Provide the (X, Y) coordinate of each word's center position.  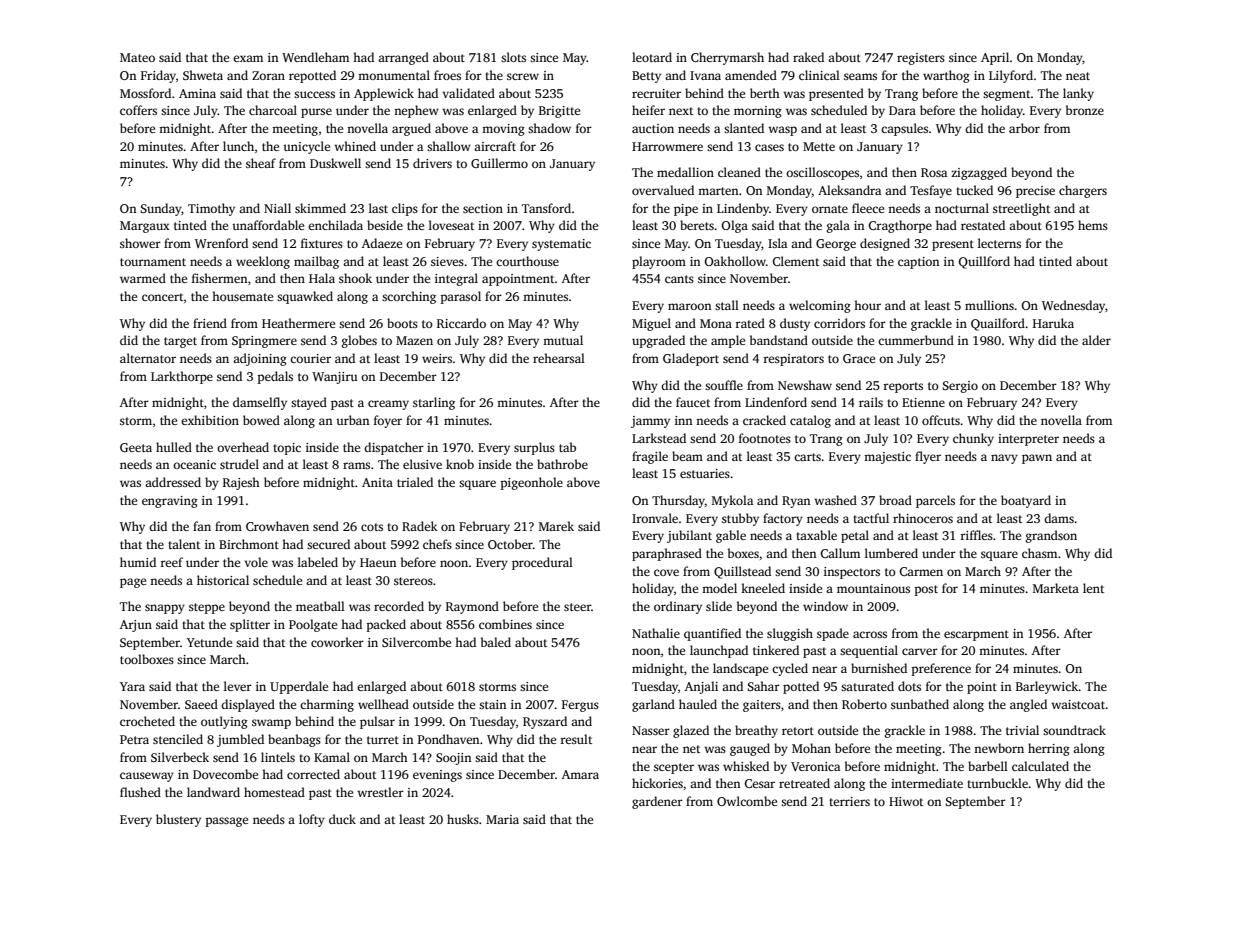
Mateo (137, 57)
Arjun (136, 626)
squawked (305, 297)
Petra (134, 739)
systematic (561, 245)
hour (867, 305)
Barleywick (1047, 687)
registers (921, 59)
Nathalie (656, 633)
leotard (652, 57)
